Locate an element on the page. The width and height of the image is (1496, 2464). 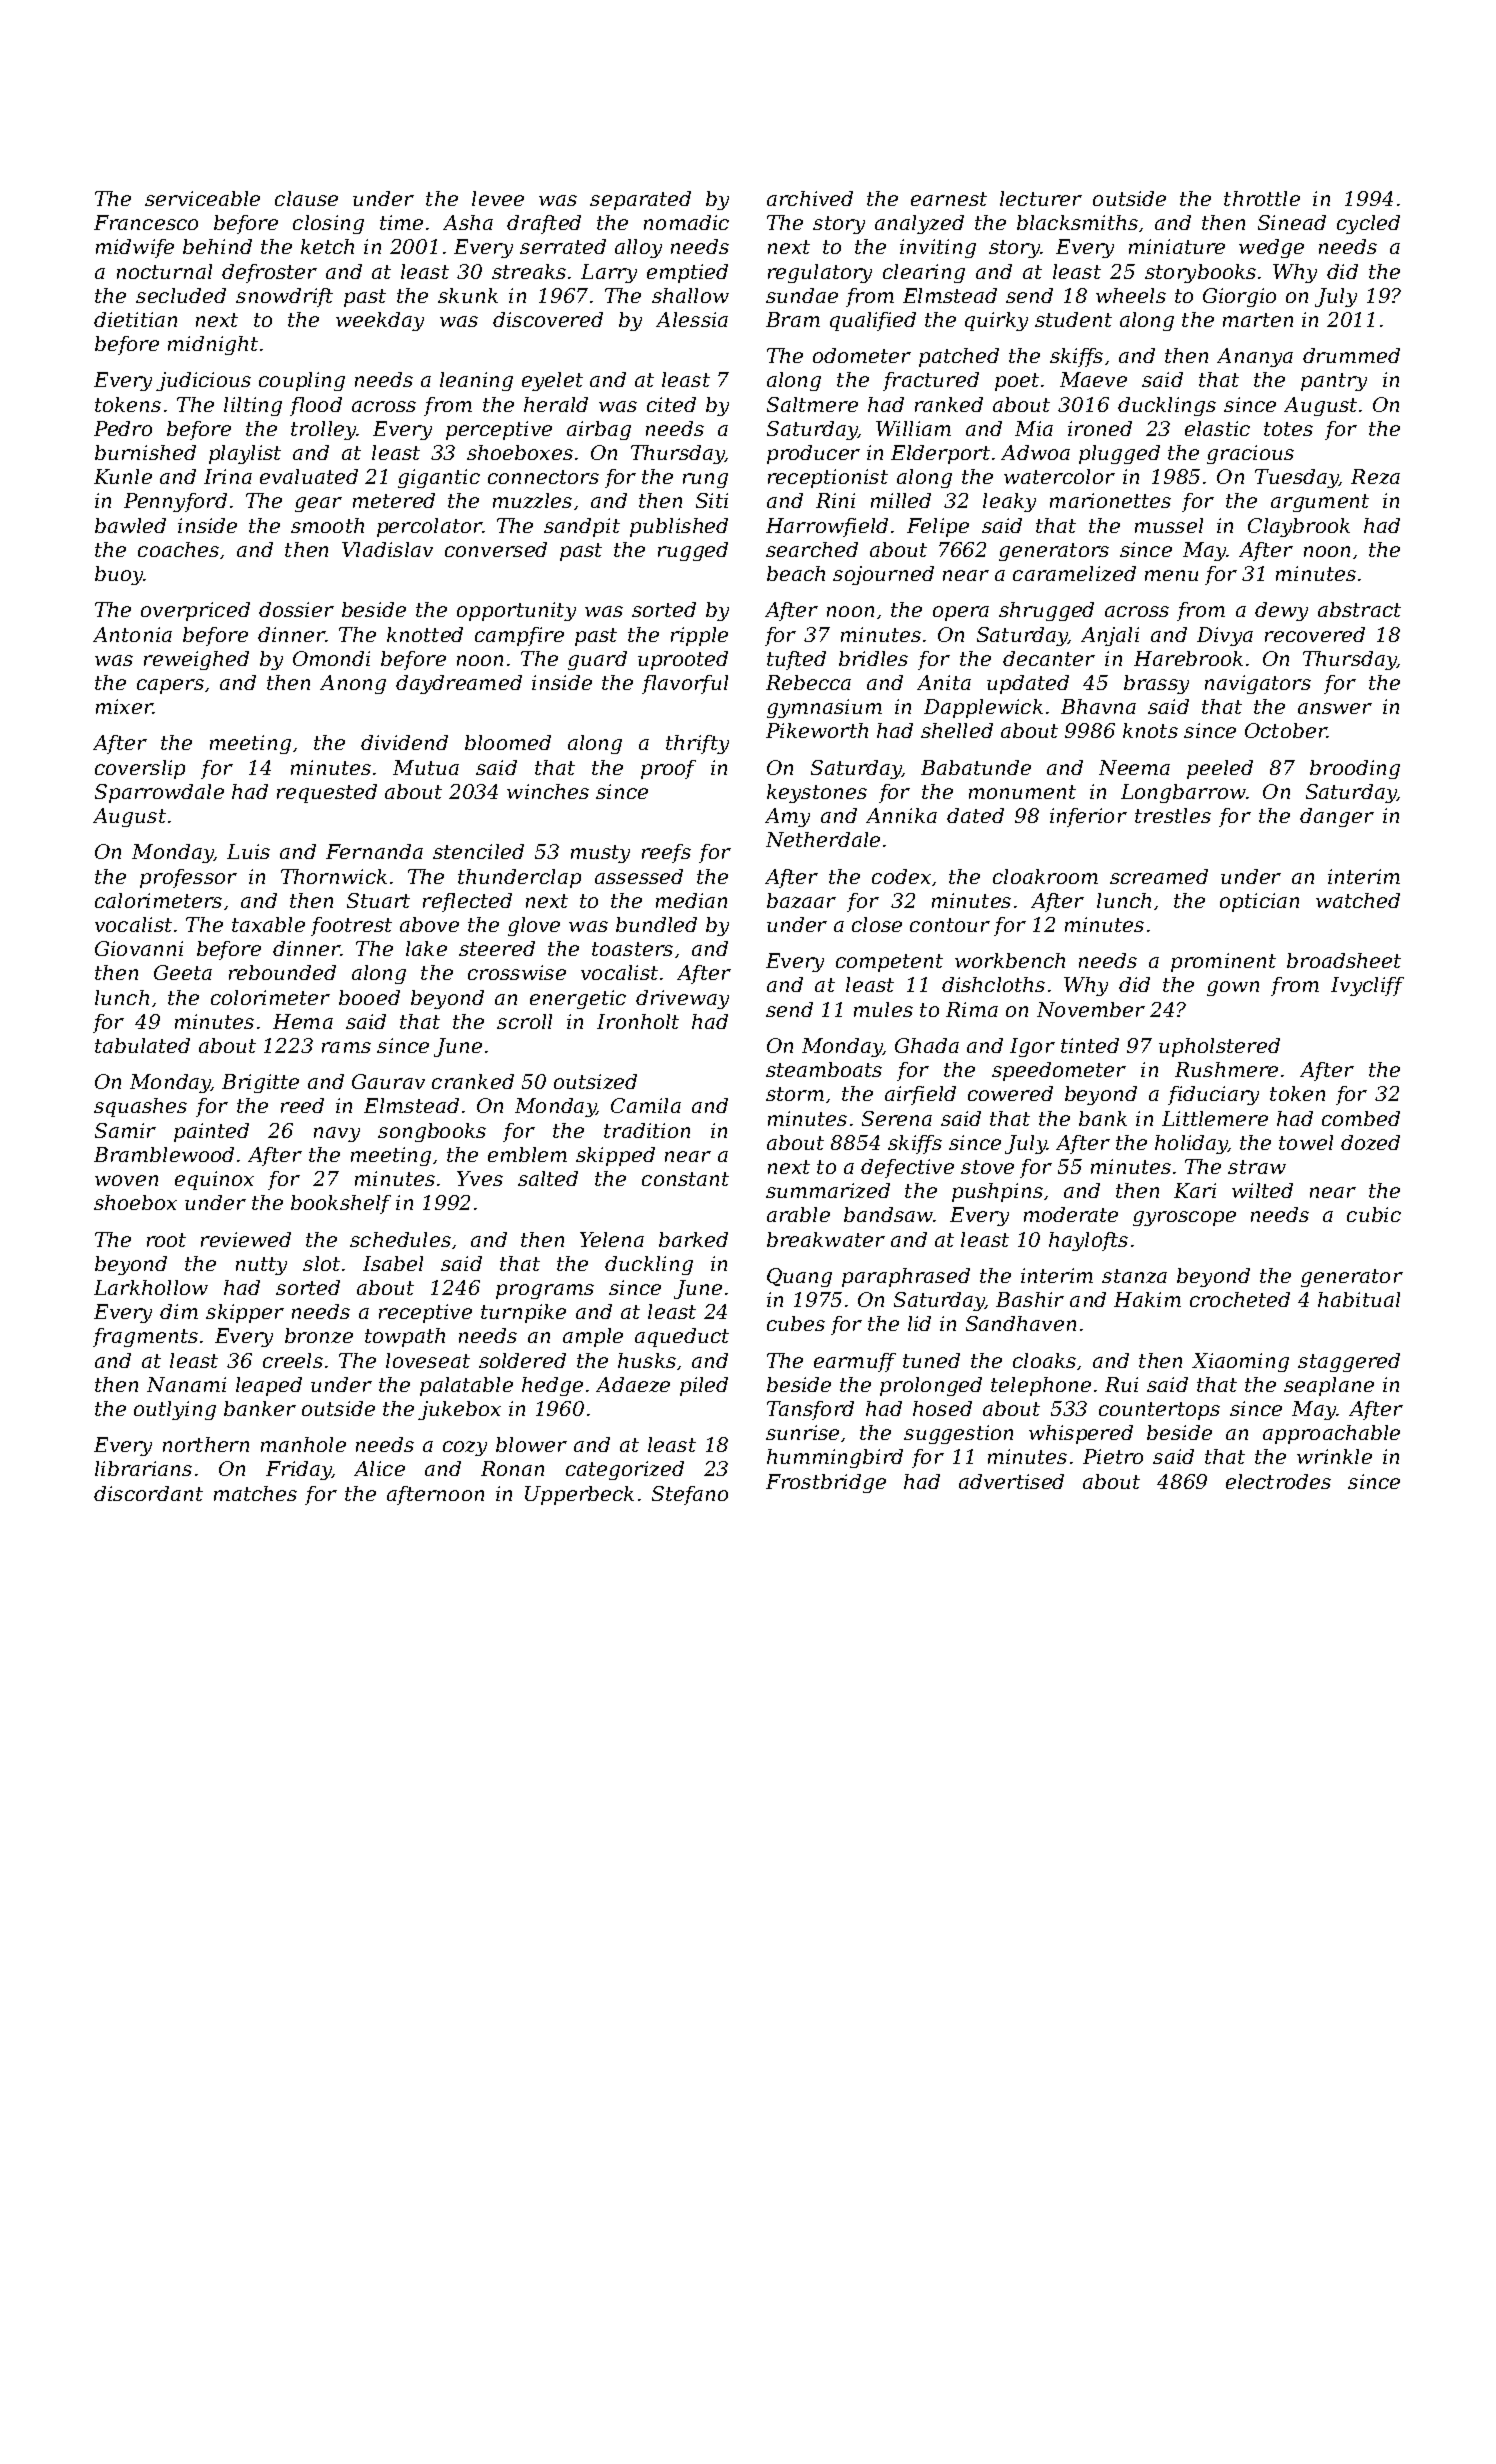
Anjali is located at coordinates (1110, 636).
